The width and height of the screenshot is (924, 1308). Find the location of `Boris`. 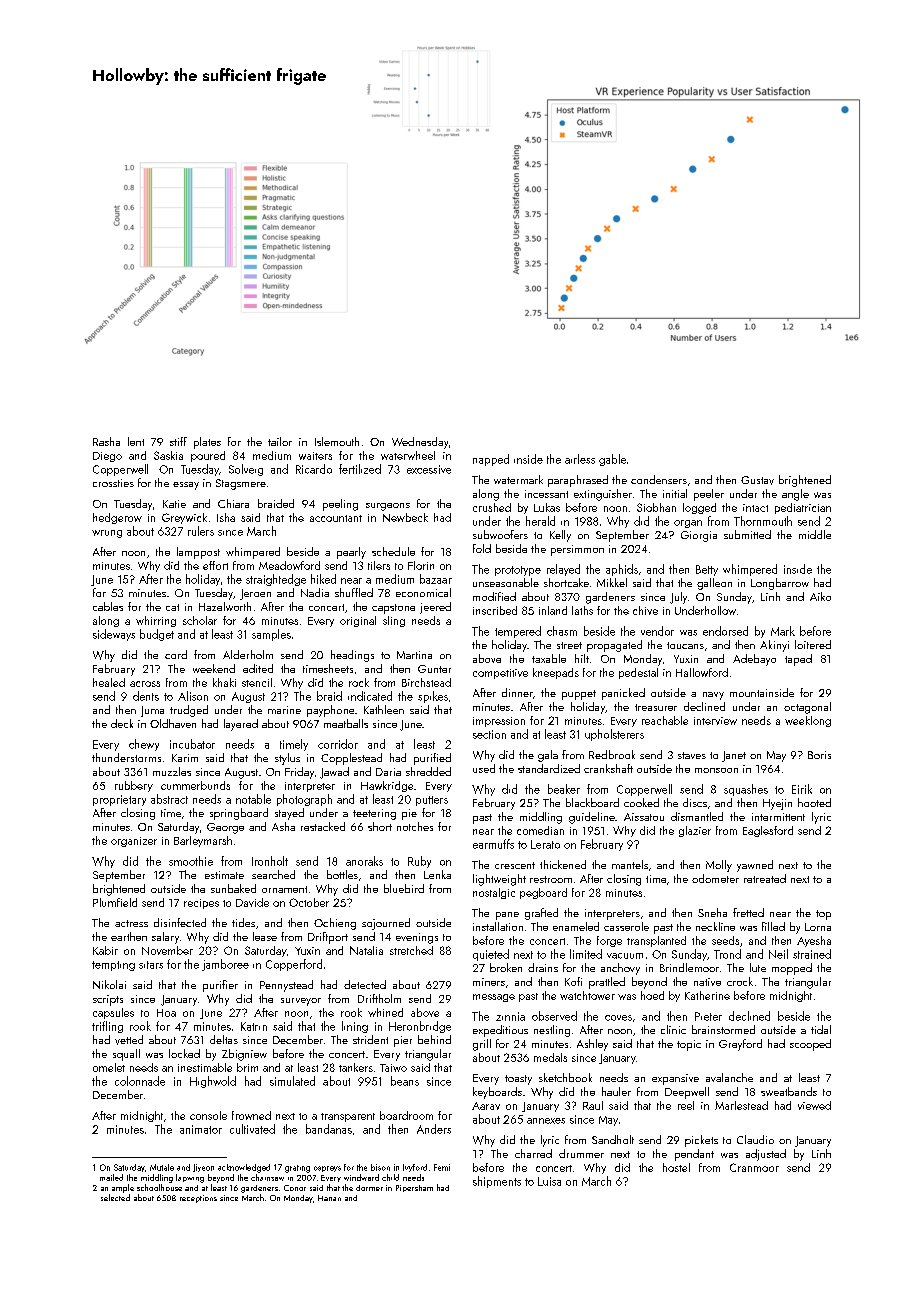

Boris is located at coordinates (819, 755).
